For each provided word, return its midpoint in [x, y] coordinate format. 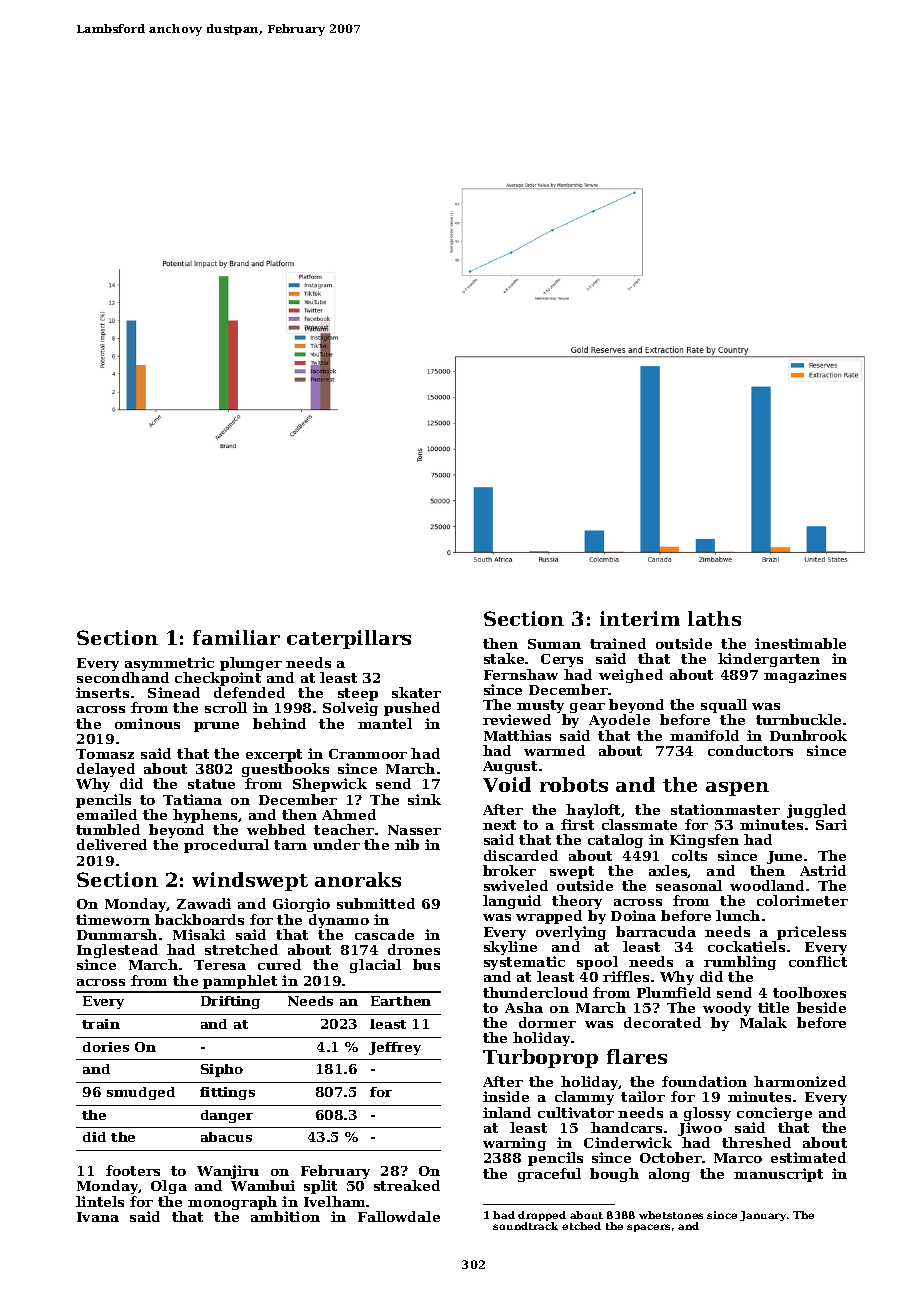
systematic [524, 964]
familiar [236, 637]
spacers [648, 1228]
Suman [554, 644]
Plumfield [674, 992]
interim [640, 618]
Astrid [823, 870]
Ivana [98, 1217]
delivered [112, 844]
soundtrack [525, 1226]
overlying [571, 933]
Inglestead [117, 951]
